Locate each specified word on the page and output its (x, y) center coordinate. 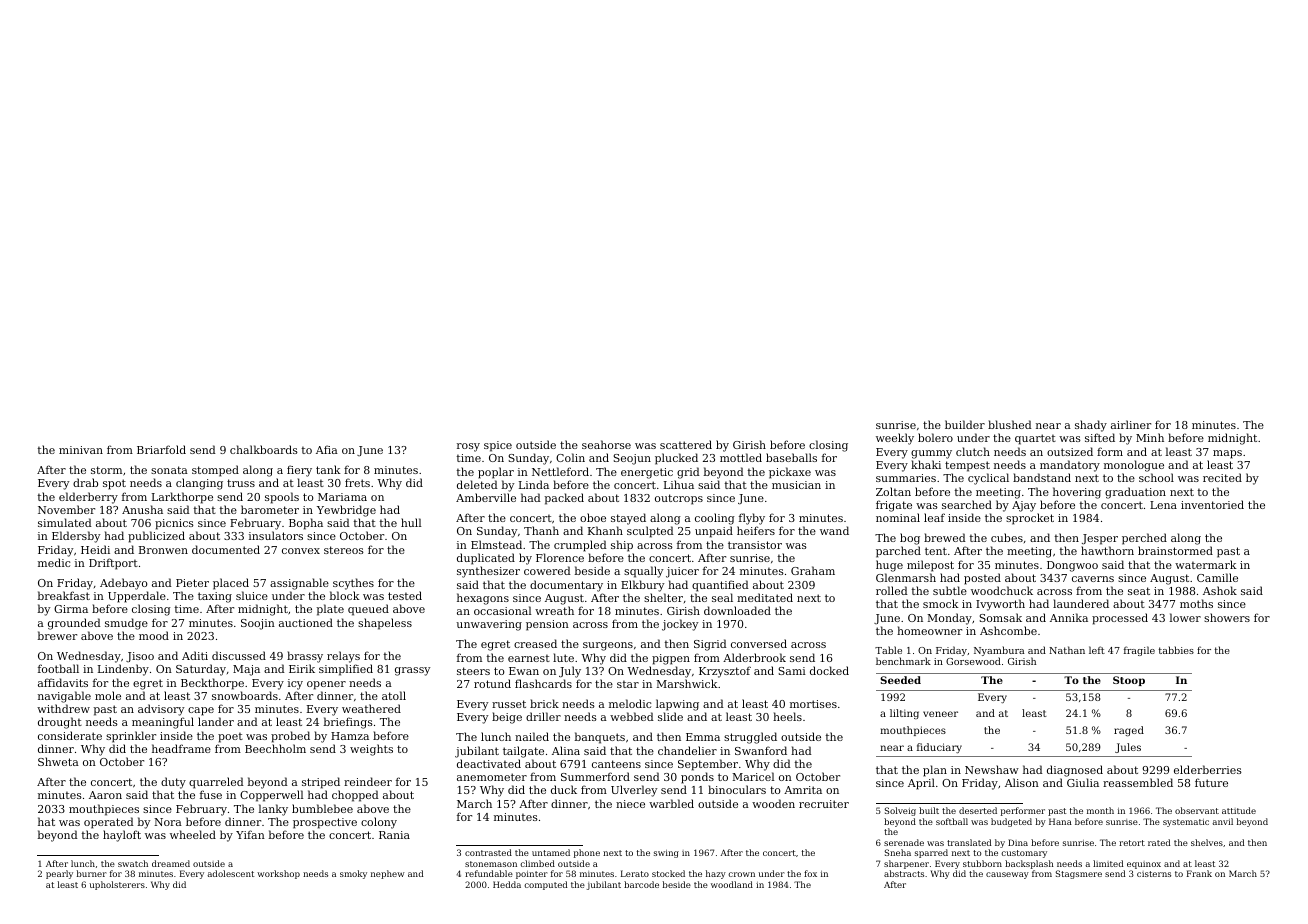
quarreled (216, 783)
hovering (1077, 493)
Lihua (679, 484)
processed (1120, 619)
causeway (1007, 875)
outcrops (679, 499)
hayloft (122, 836)
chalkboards (264, 449)
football (58, 668)
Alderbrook (754, 657)
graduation (1135, 493)
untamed (551, 852)
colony (379, 823)
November (66, 509)
